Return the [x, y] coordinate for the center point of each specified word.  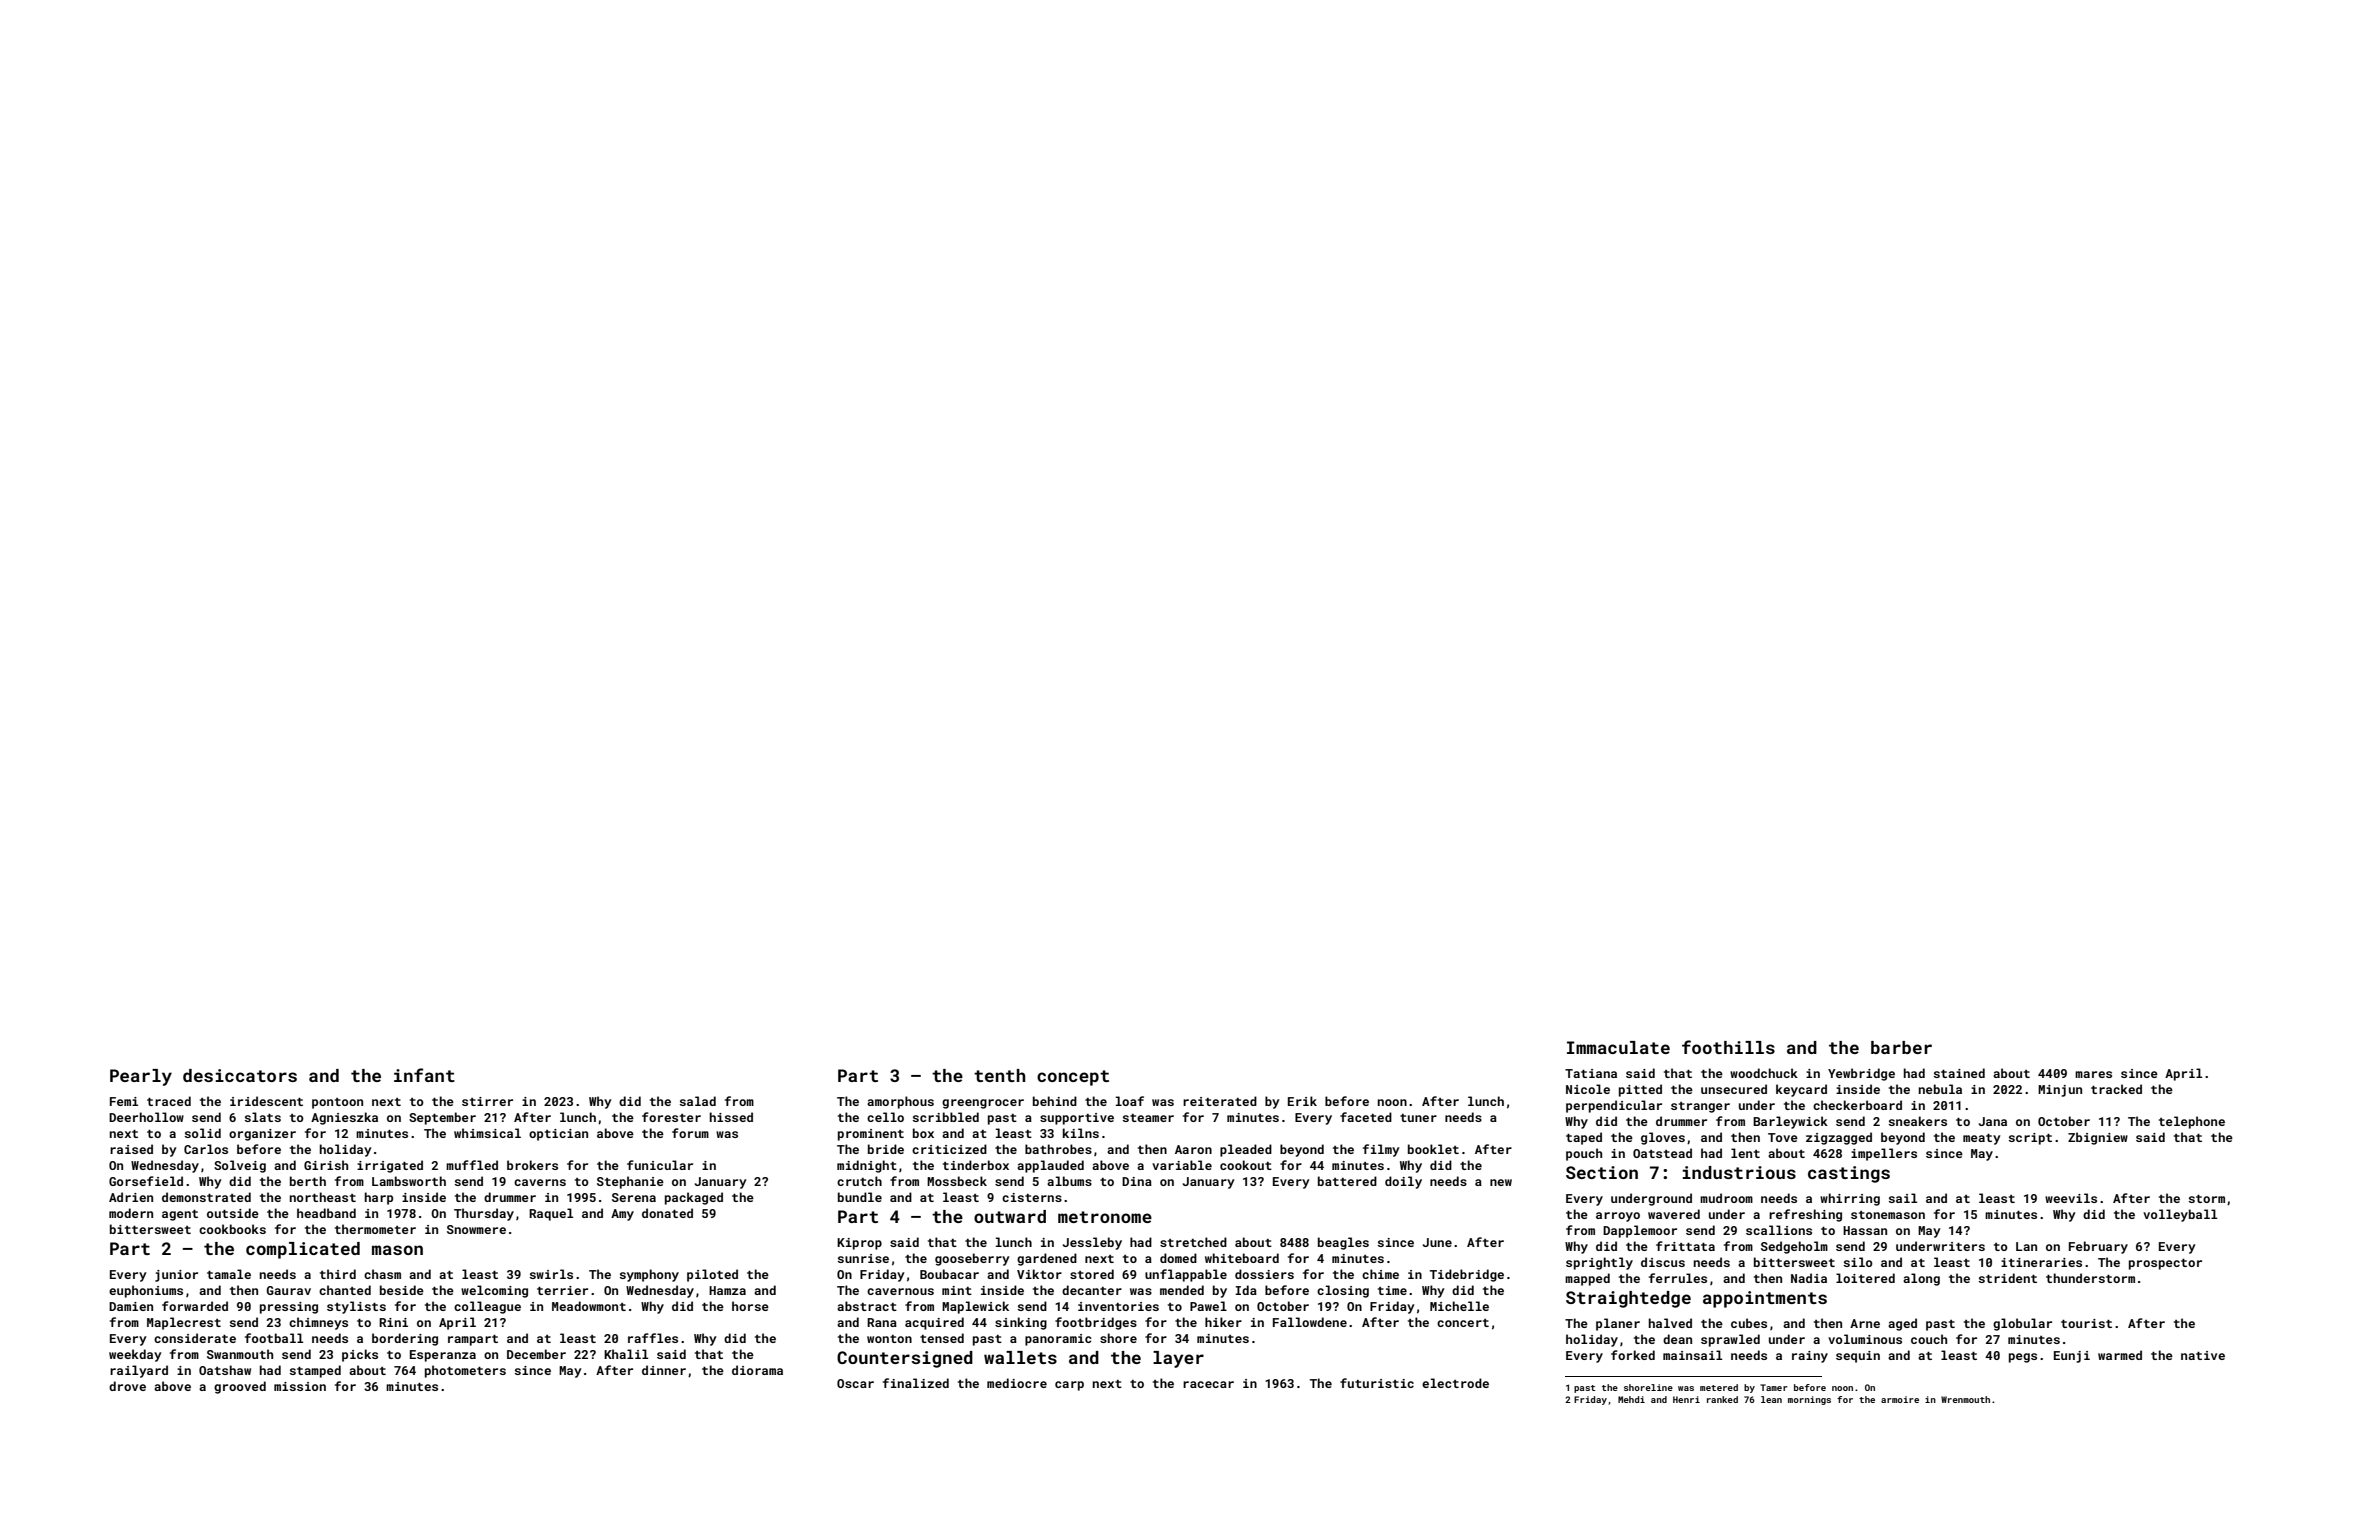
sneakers [1918, 1121]
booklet [1433, 1149]
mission [300, 1386]
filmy [1381, 1150]
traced [169, 1101]
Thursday [484, 1214]
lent [1745, 1153]
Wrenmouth [1965, 1399]
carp [1069, 1386]
